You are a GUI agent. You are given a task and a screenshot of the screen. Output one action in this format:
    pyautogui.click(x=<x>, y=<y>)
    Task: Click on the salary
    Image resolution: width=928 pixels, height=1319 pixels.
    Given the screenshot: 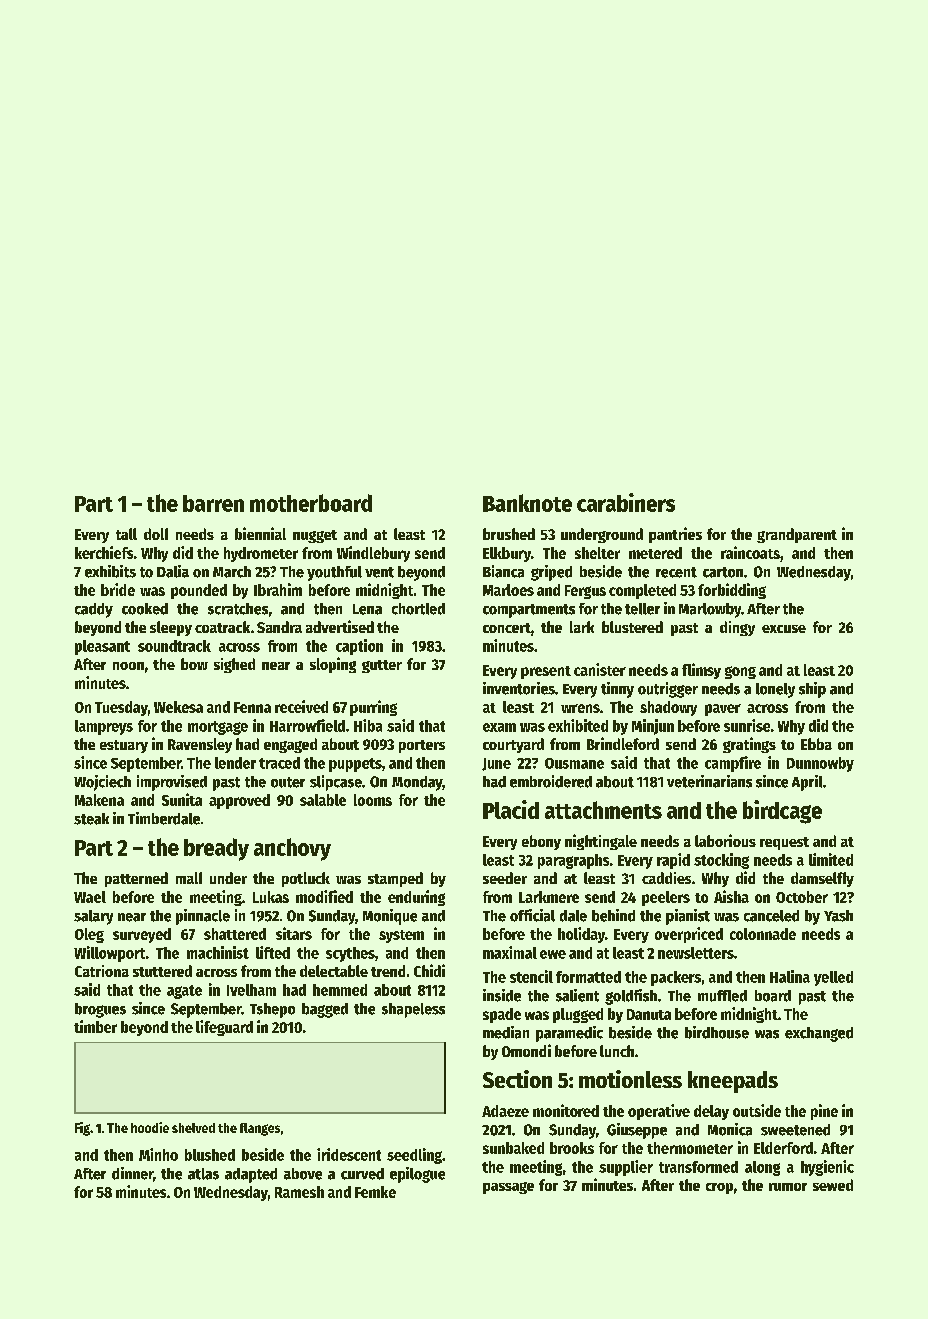 What is the action you would take?
    pyautogui.click(x=93, y=917)
